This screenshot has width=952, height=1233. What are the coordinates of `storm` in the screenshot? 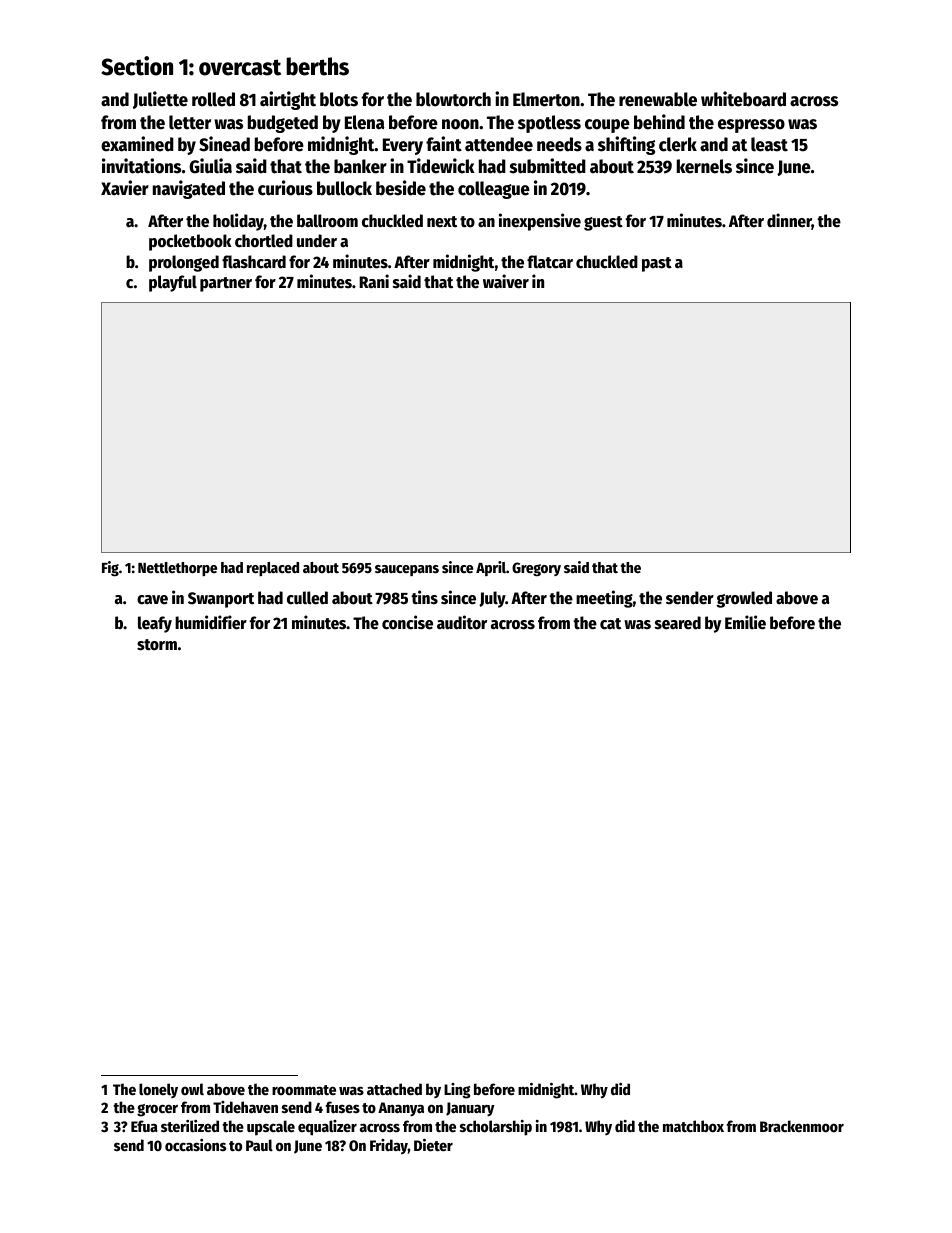 It's located at (157, 645).
